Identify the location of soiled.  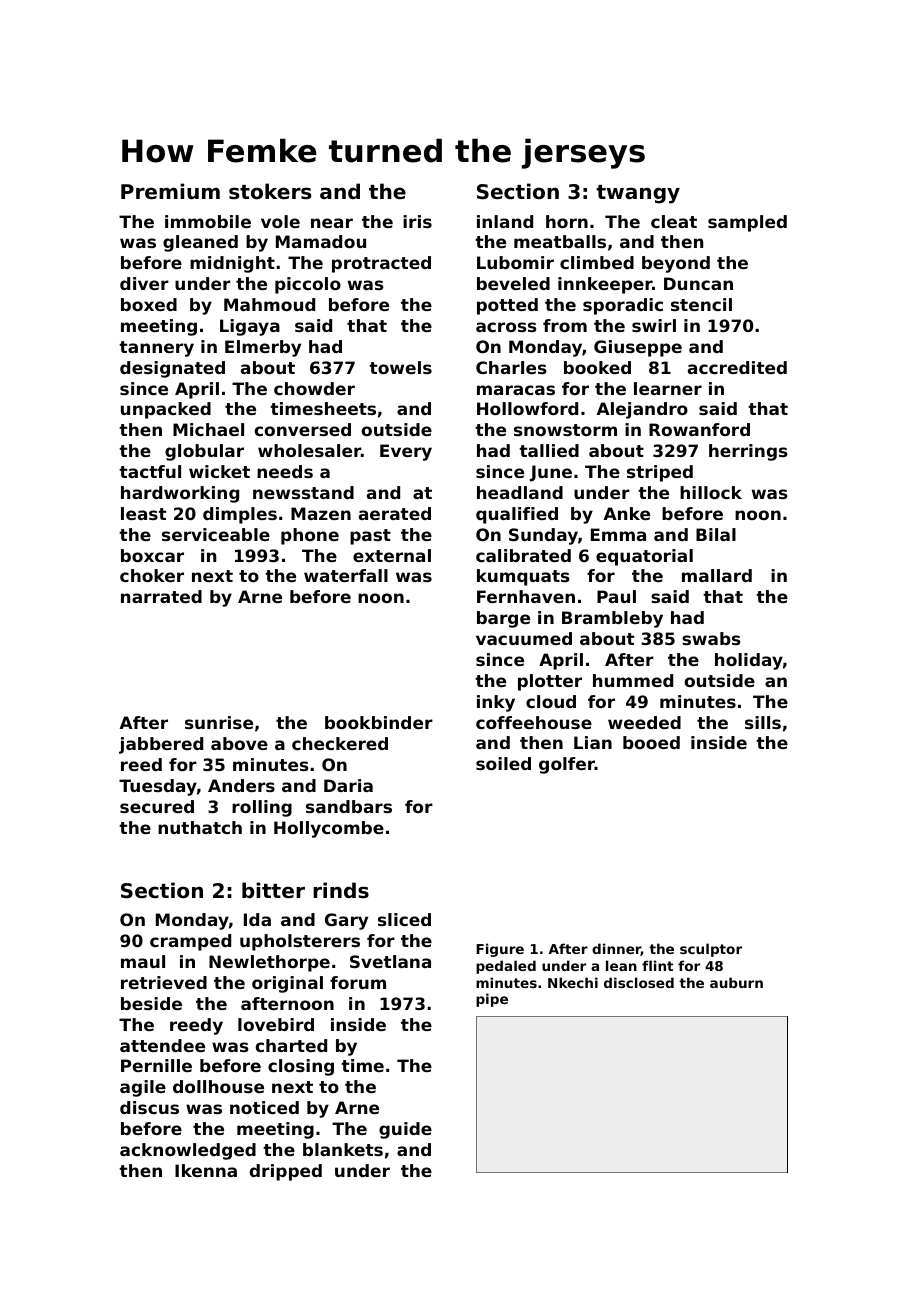
(503, 763).
